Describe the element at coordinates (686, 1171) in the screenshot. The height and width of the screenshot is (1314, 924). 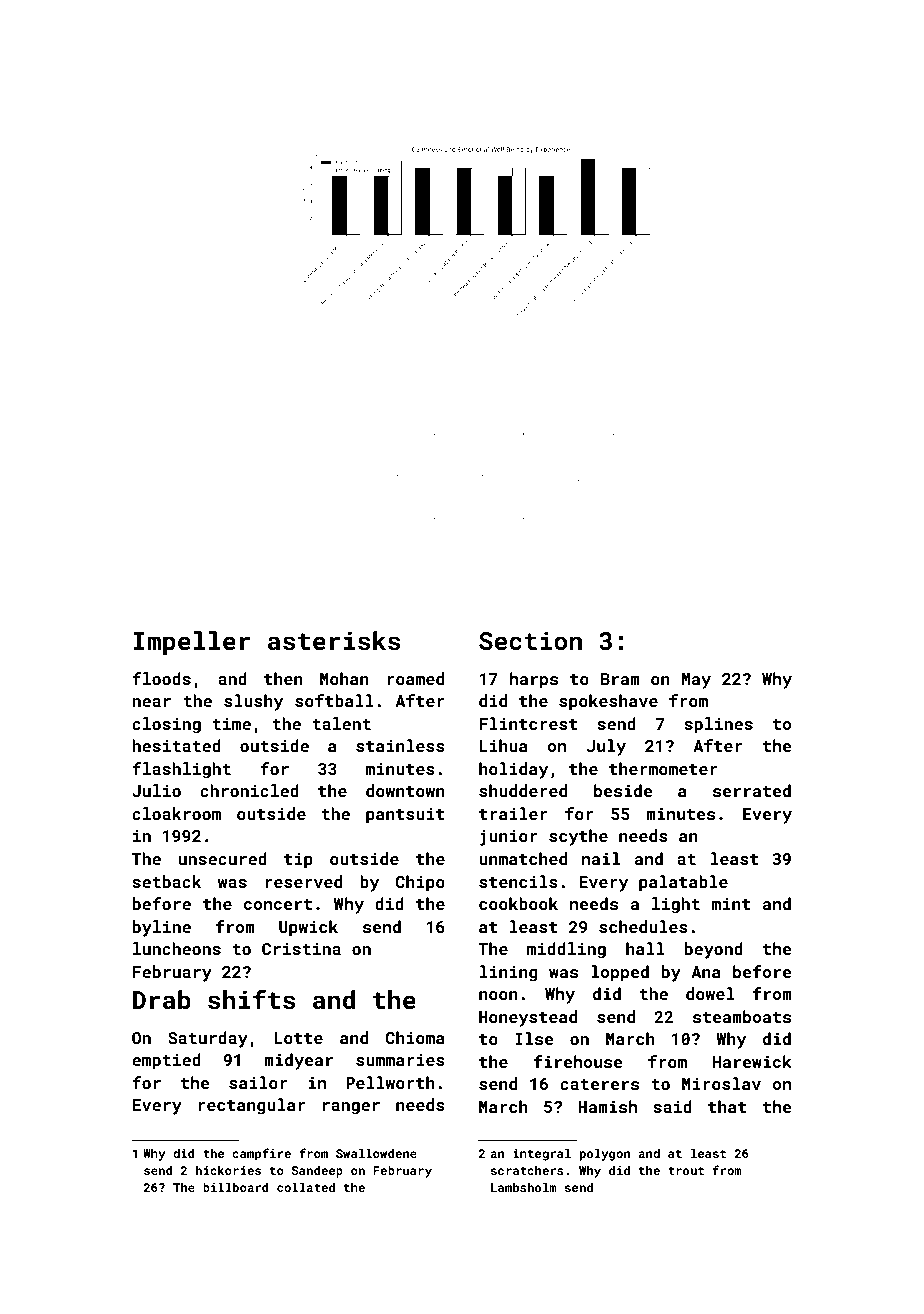
I see `trout` at that location.
